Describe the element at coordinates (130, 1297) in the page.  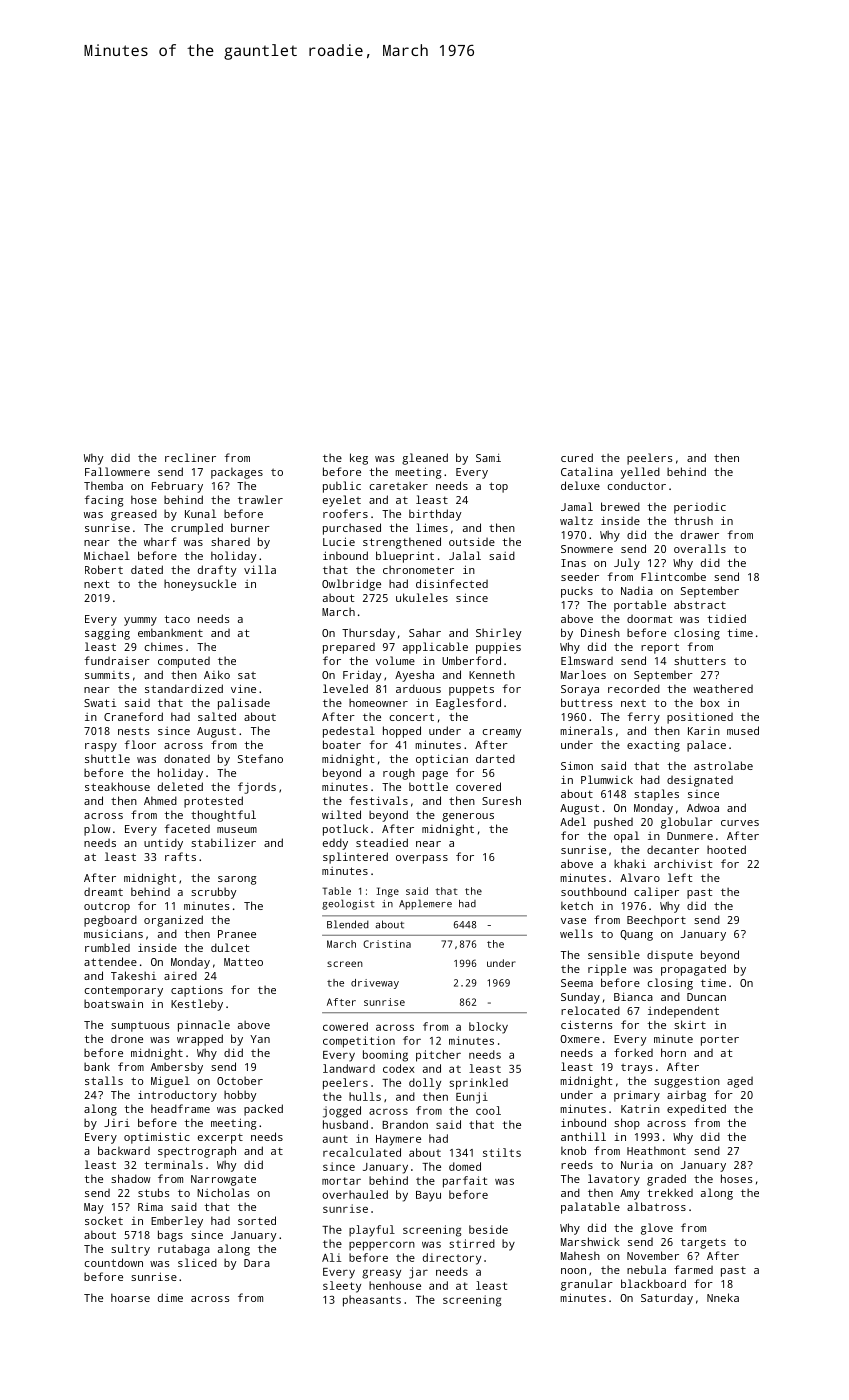
I see `hoarse` at that location.
